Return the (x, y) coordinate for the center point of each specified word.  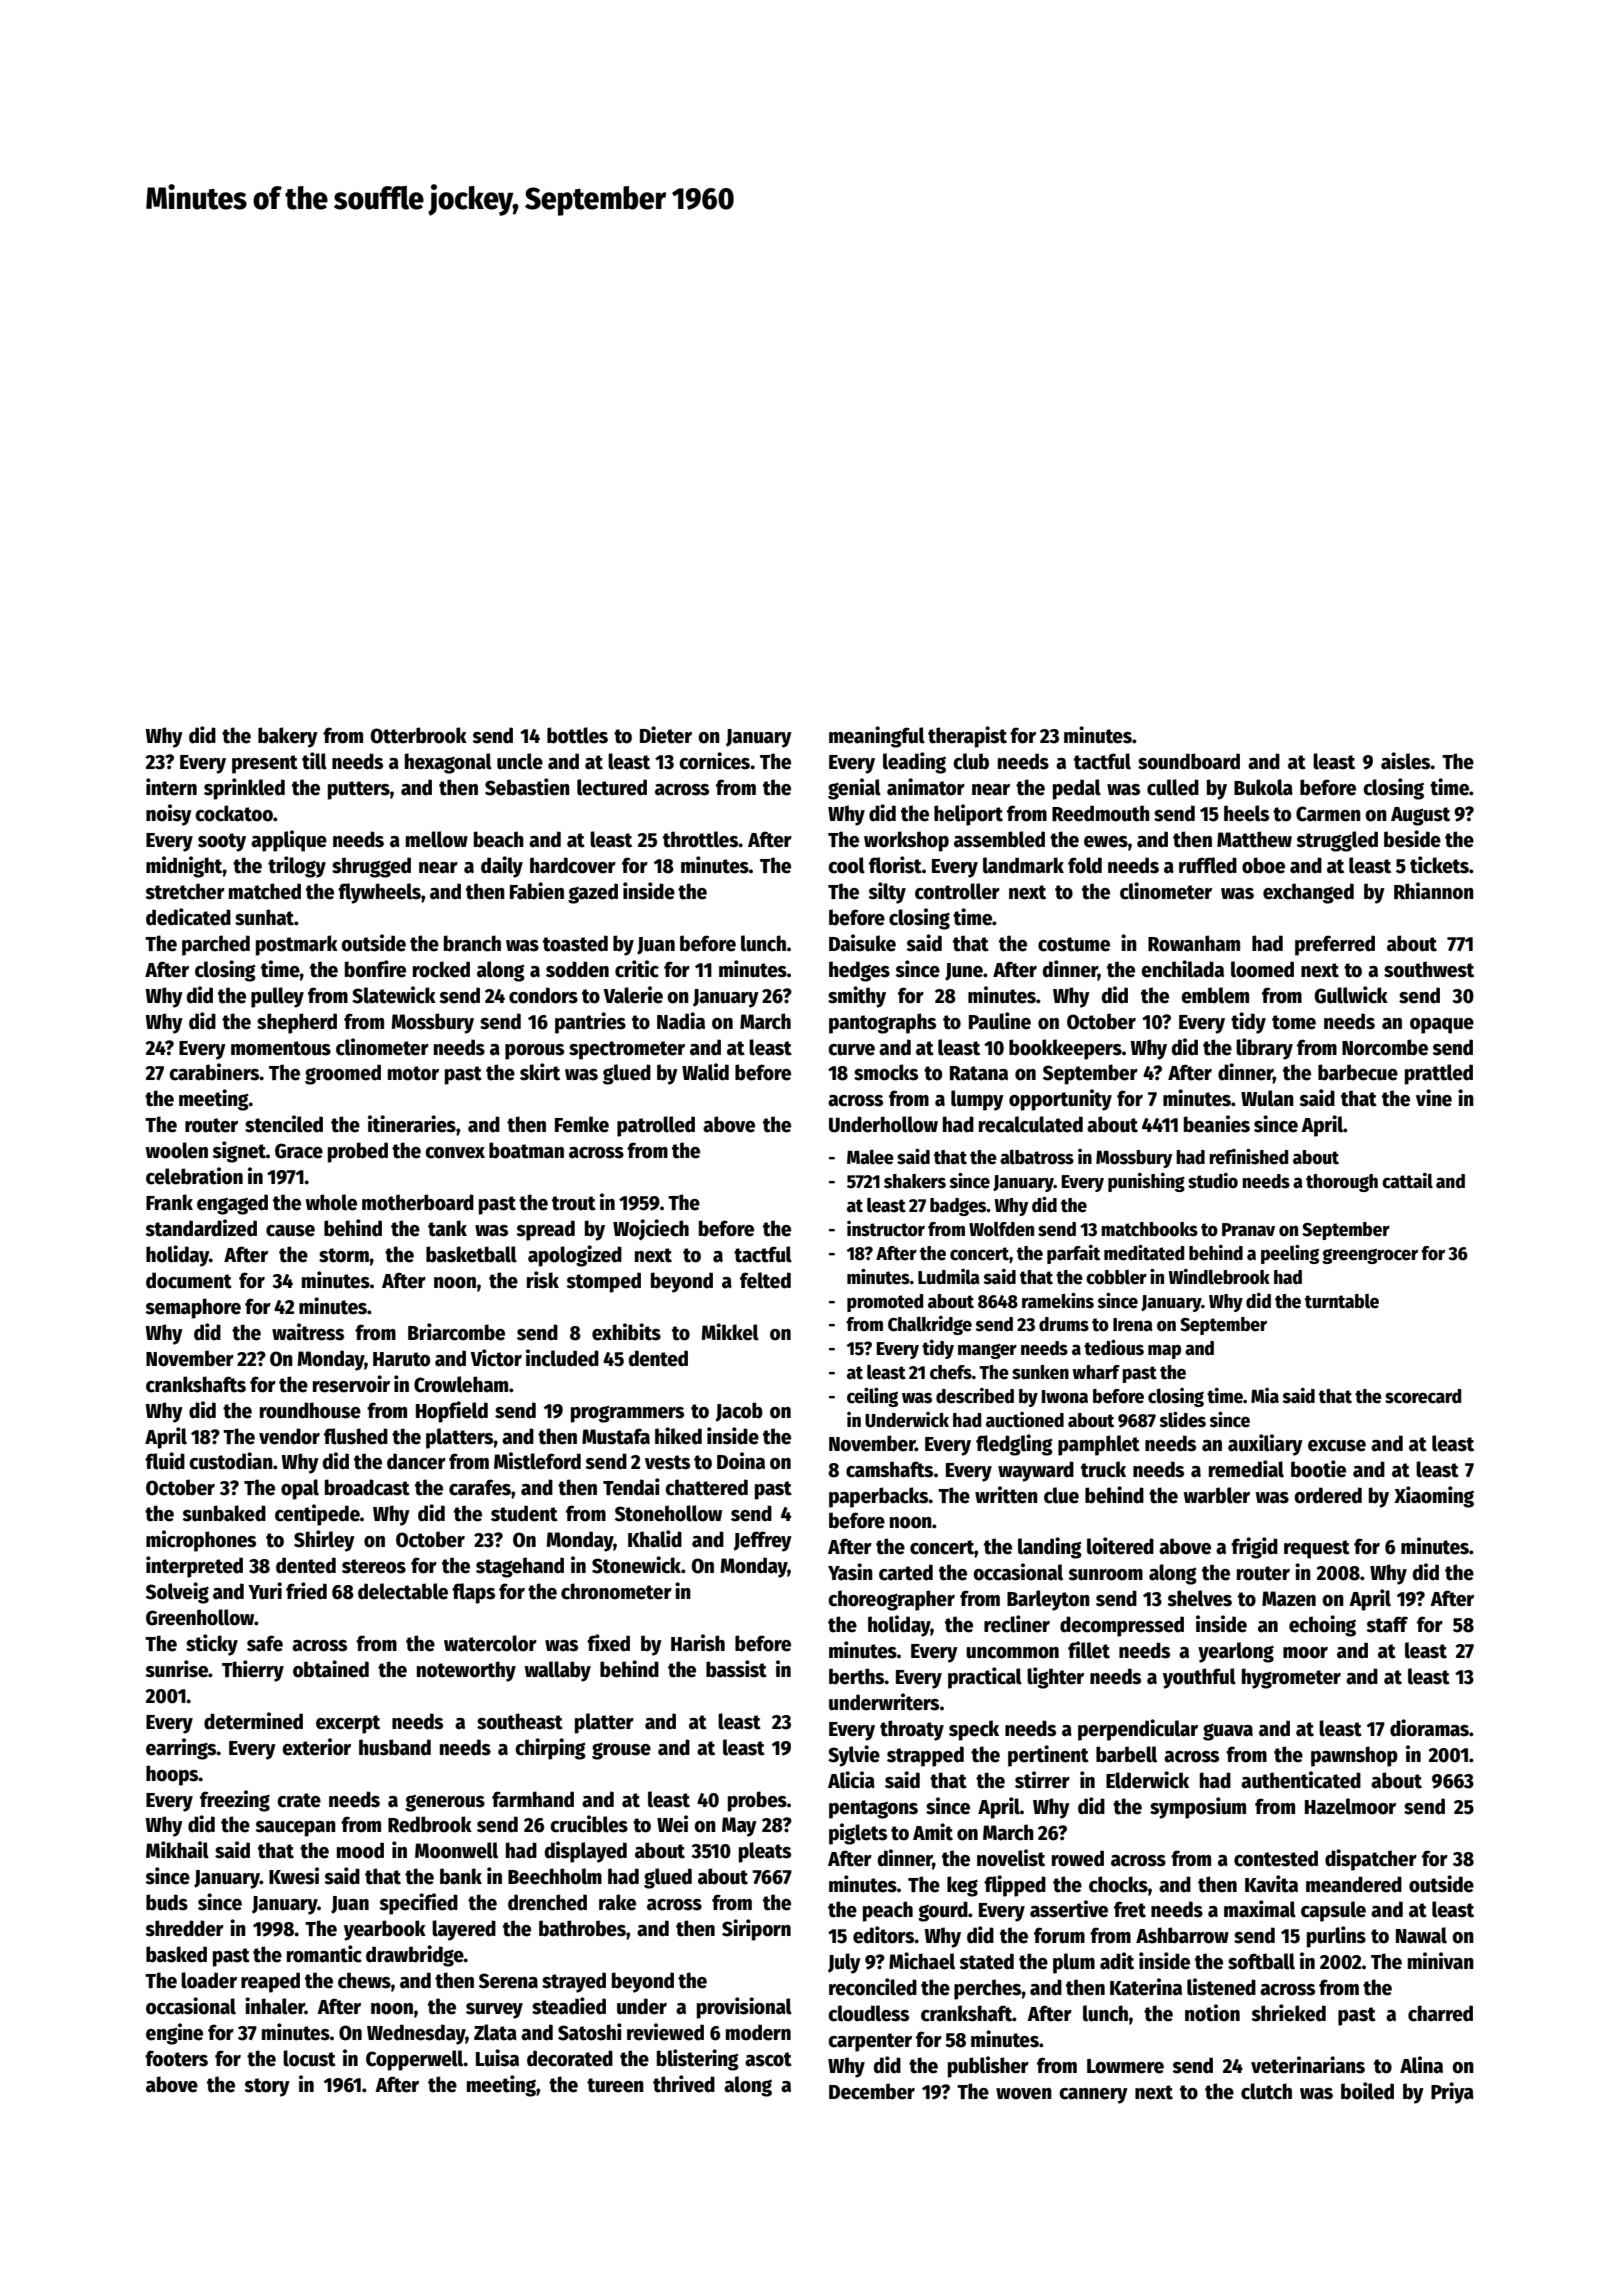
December (872, 2091)
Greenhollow (200, 1617)
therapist (967, 737)
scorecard (1423, 1396)
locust (309, 2058)
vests (667, 1462)
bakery (288, 737)
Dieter (666, 735)
